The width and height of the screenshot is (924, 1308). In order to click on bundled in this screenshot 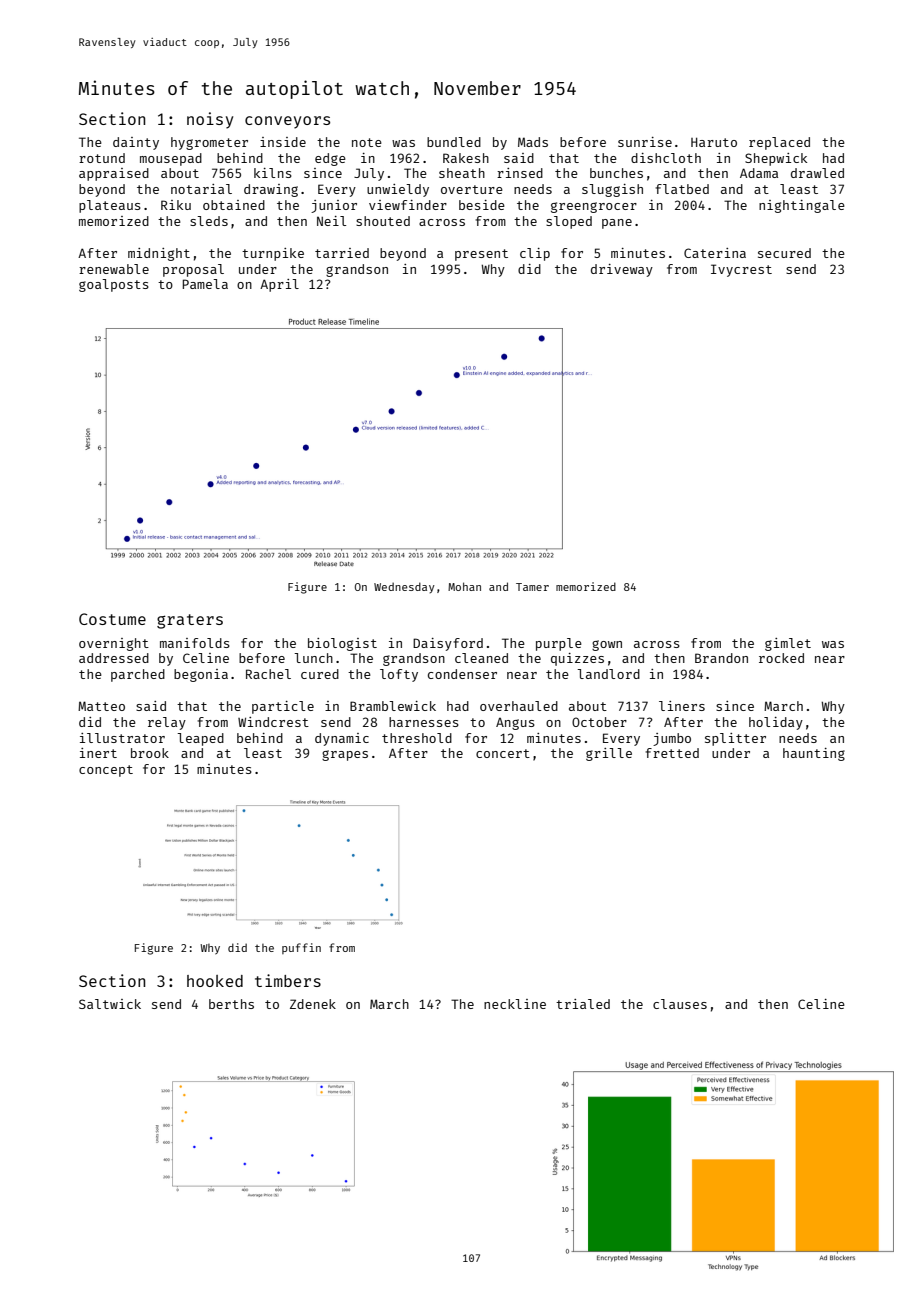, I will do `click(454, 142)`.
